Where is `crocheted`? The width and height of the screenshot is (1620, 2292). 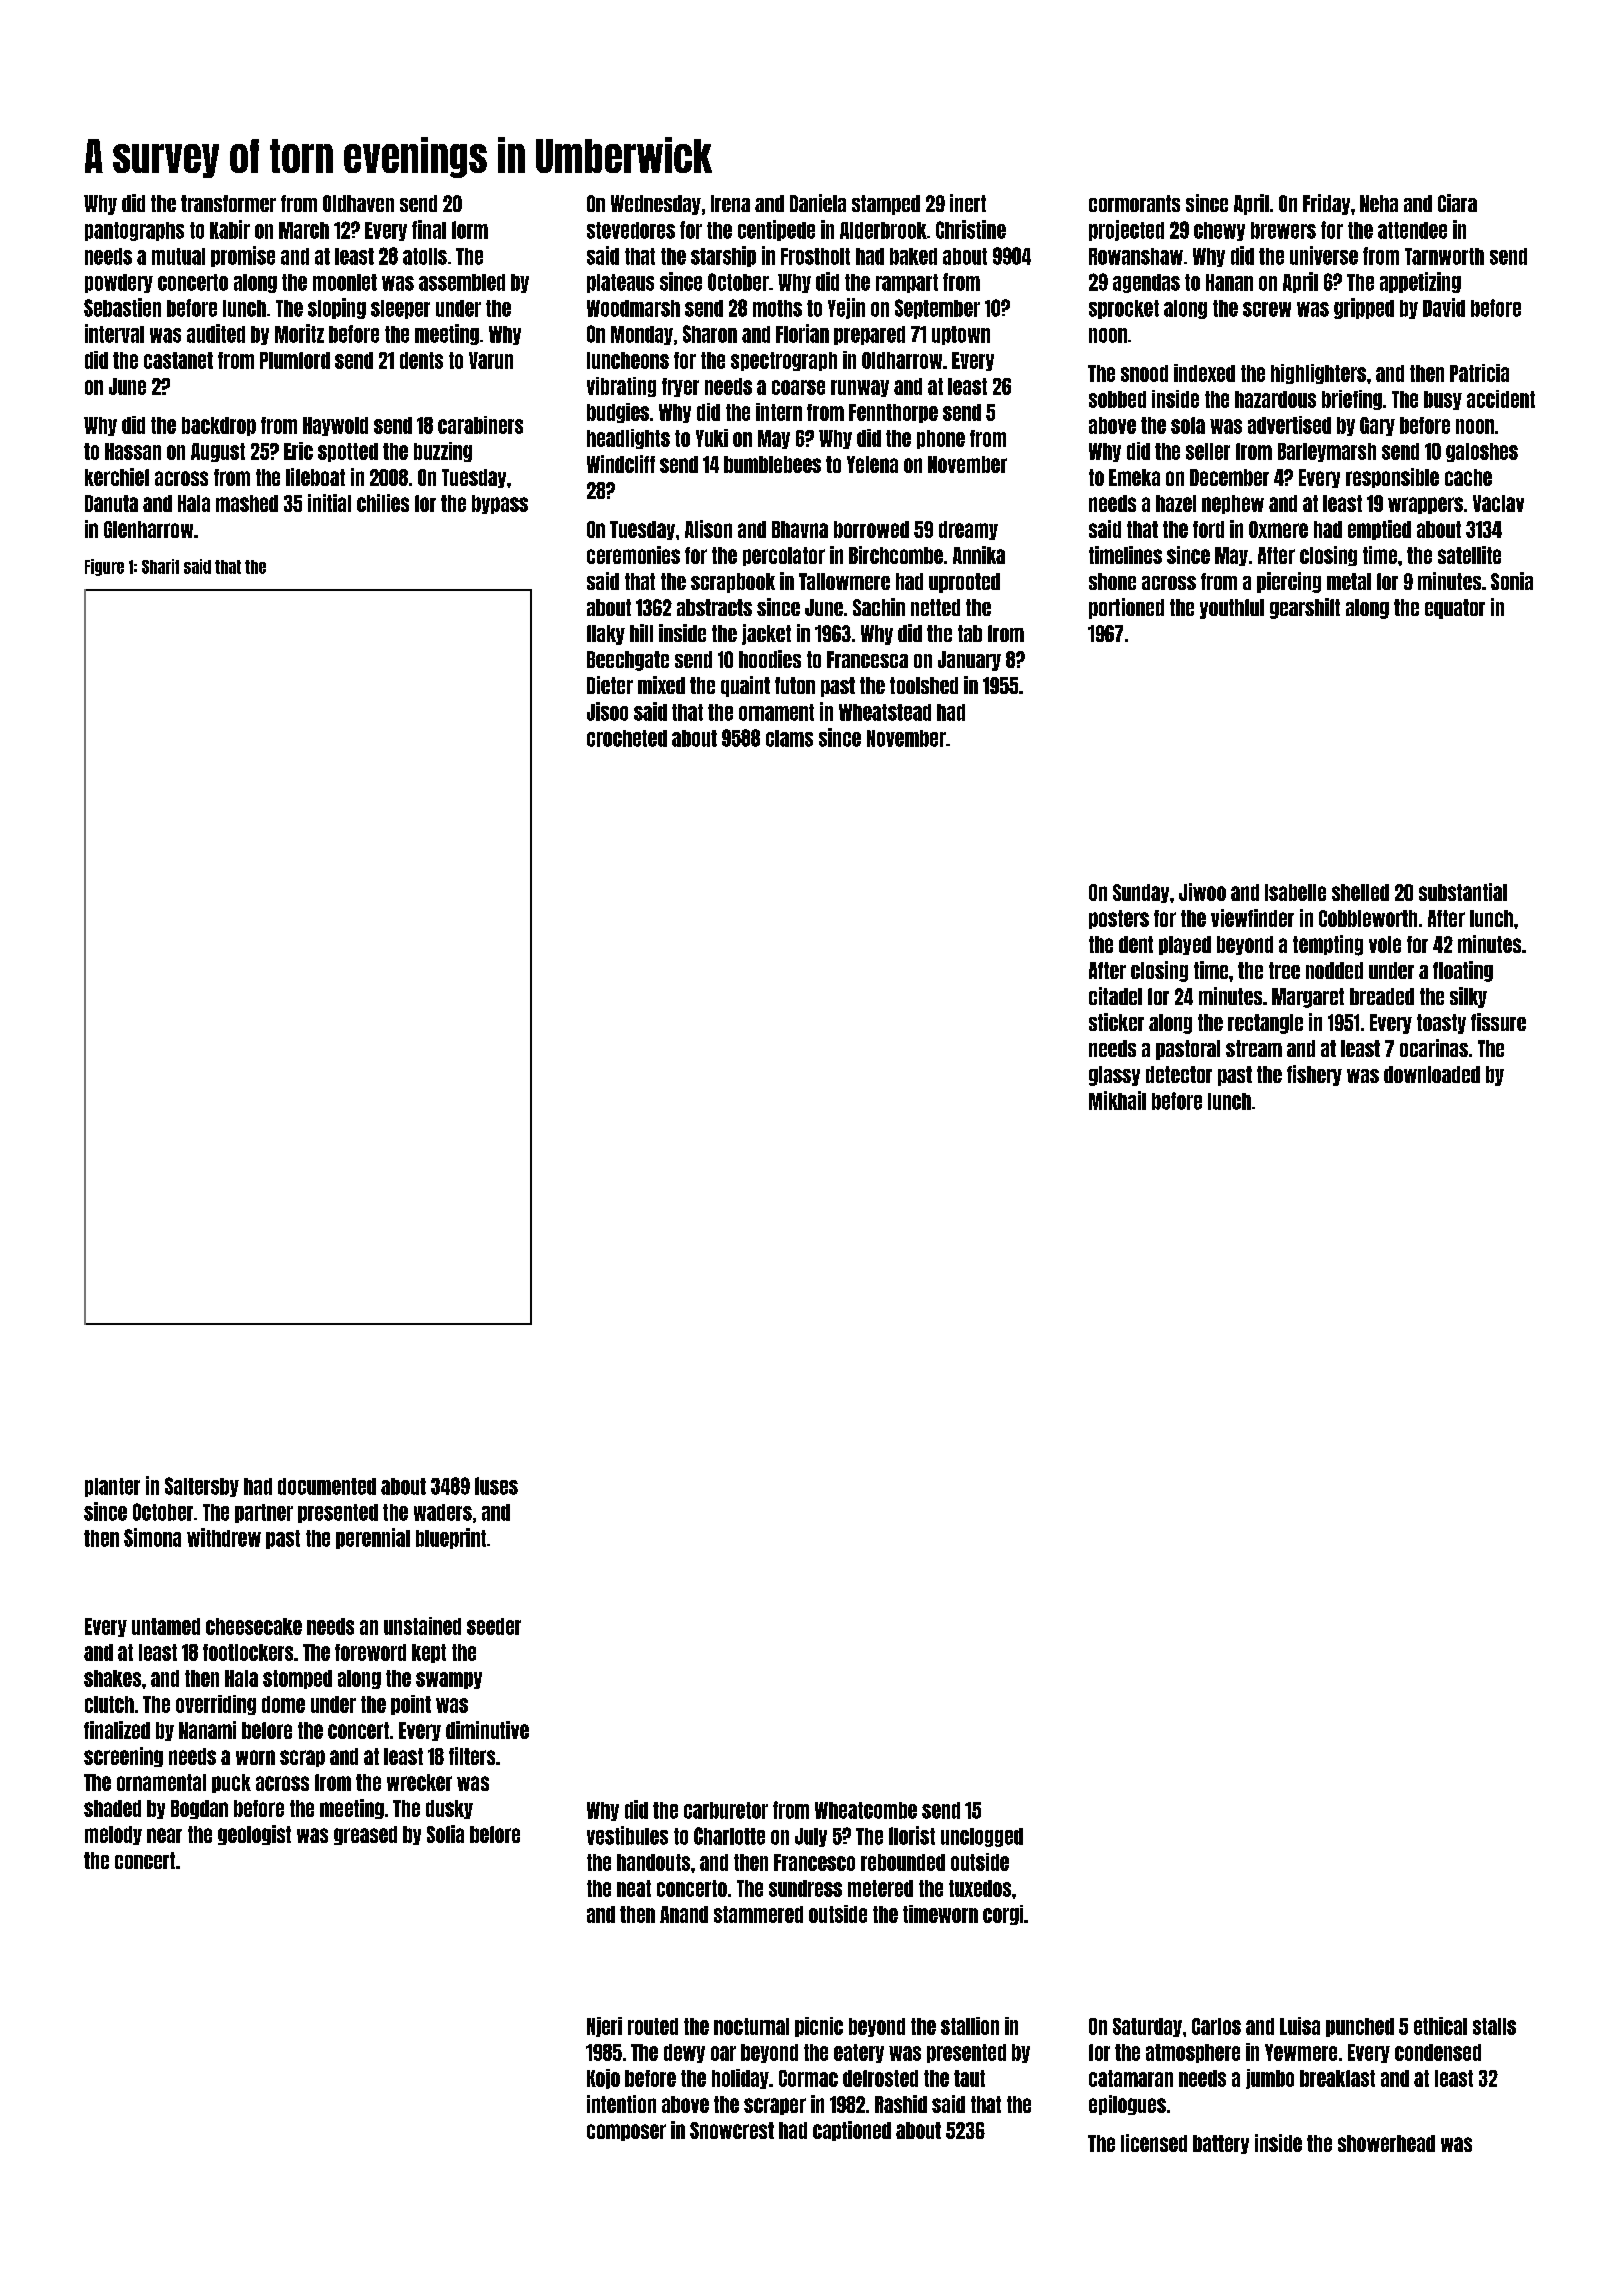 crocheted is located at coordinates (627, 738).
